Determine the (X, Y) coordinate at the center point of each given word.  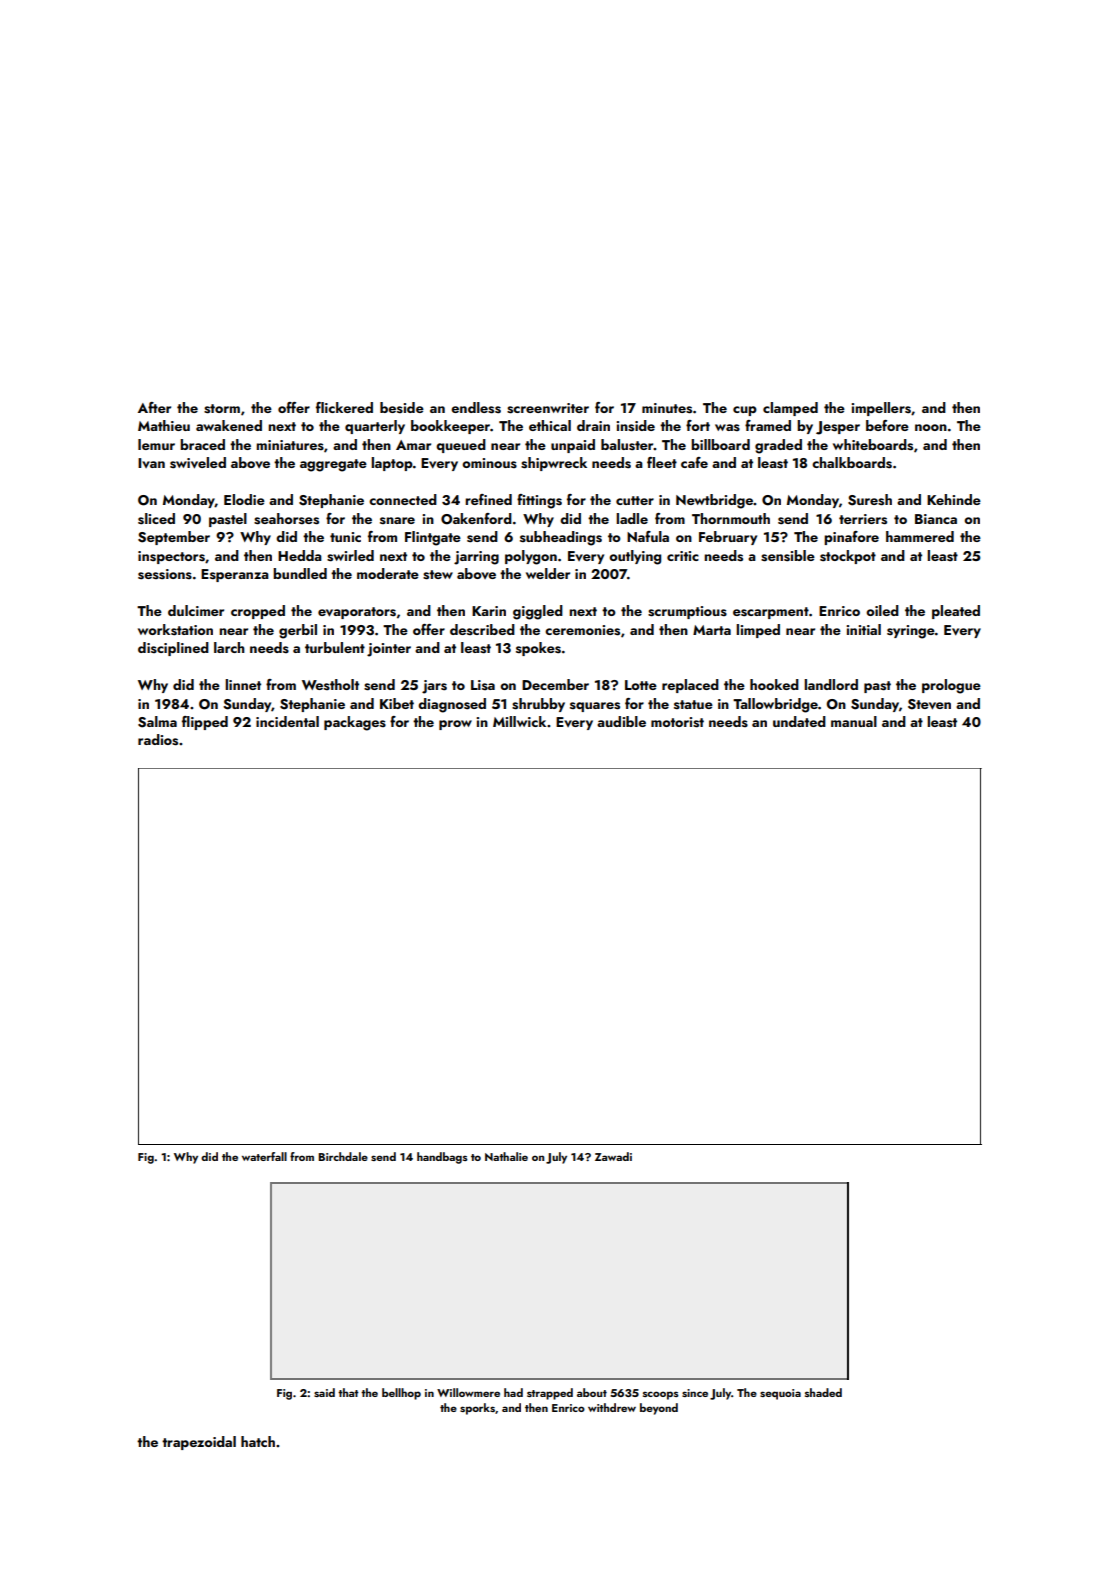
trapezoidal (199, 1443)
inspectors (171, 557)
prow (455, 725)
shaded (823, 1392)
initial (863, 629)
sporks (477, 1409)
